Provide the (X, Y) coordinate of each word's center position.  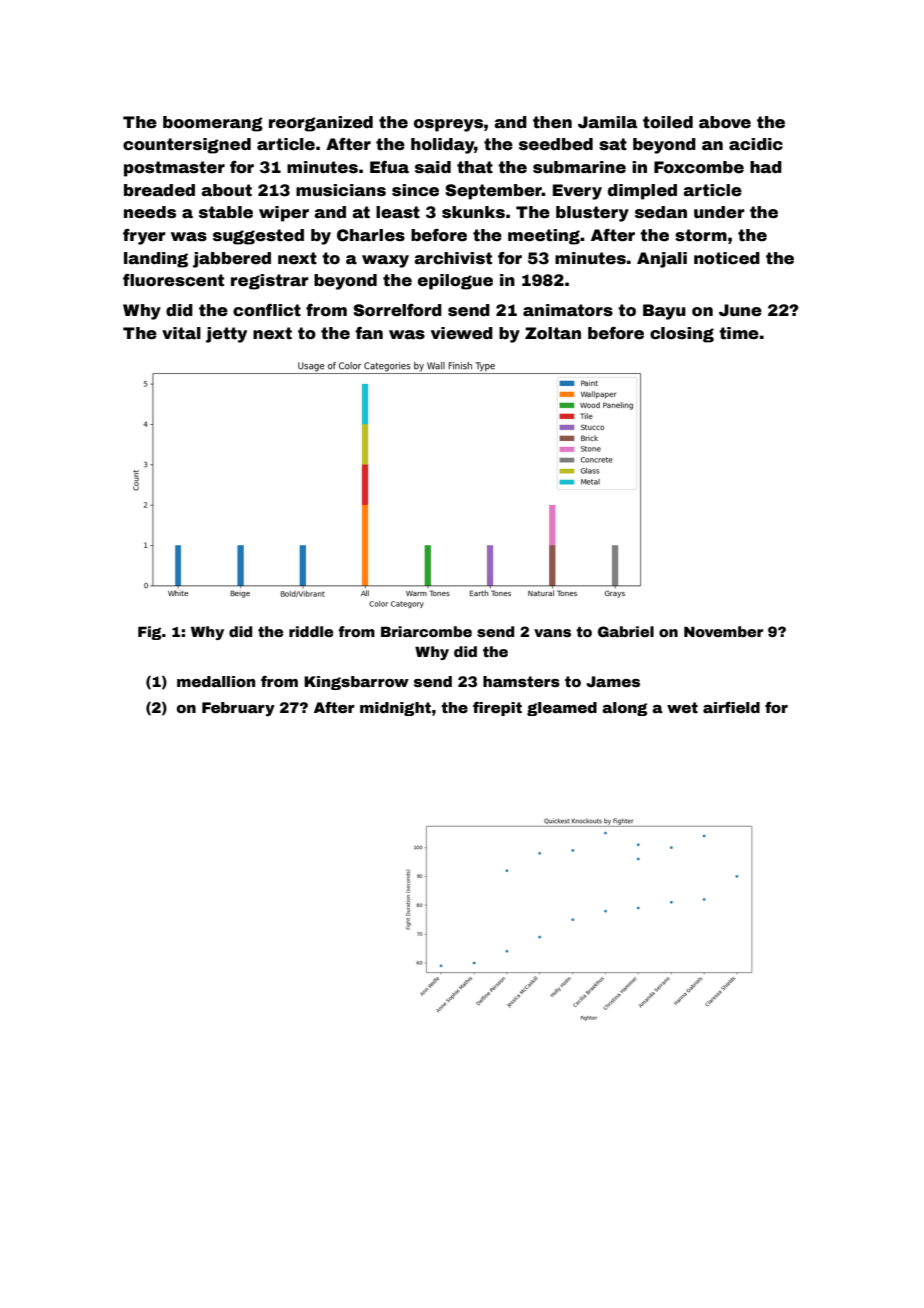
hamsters (521, 681)
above (725, 122)
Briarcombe (426, 631)
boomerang (213, 124)
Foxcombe (699, 167)
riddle (311, 631)
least (398, 212)
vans (552, 633)
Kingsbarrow (356, 683)
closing (682, 335)
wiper (284, 214)
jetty (226, 335)
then (552, 122)
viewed (462, 333)
